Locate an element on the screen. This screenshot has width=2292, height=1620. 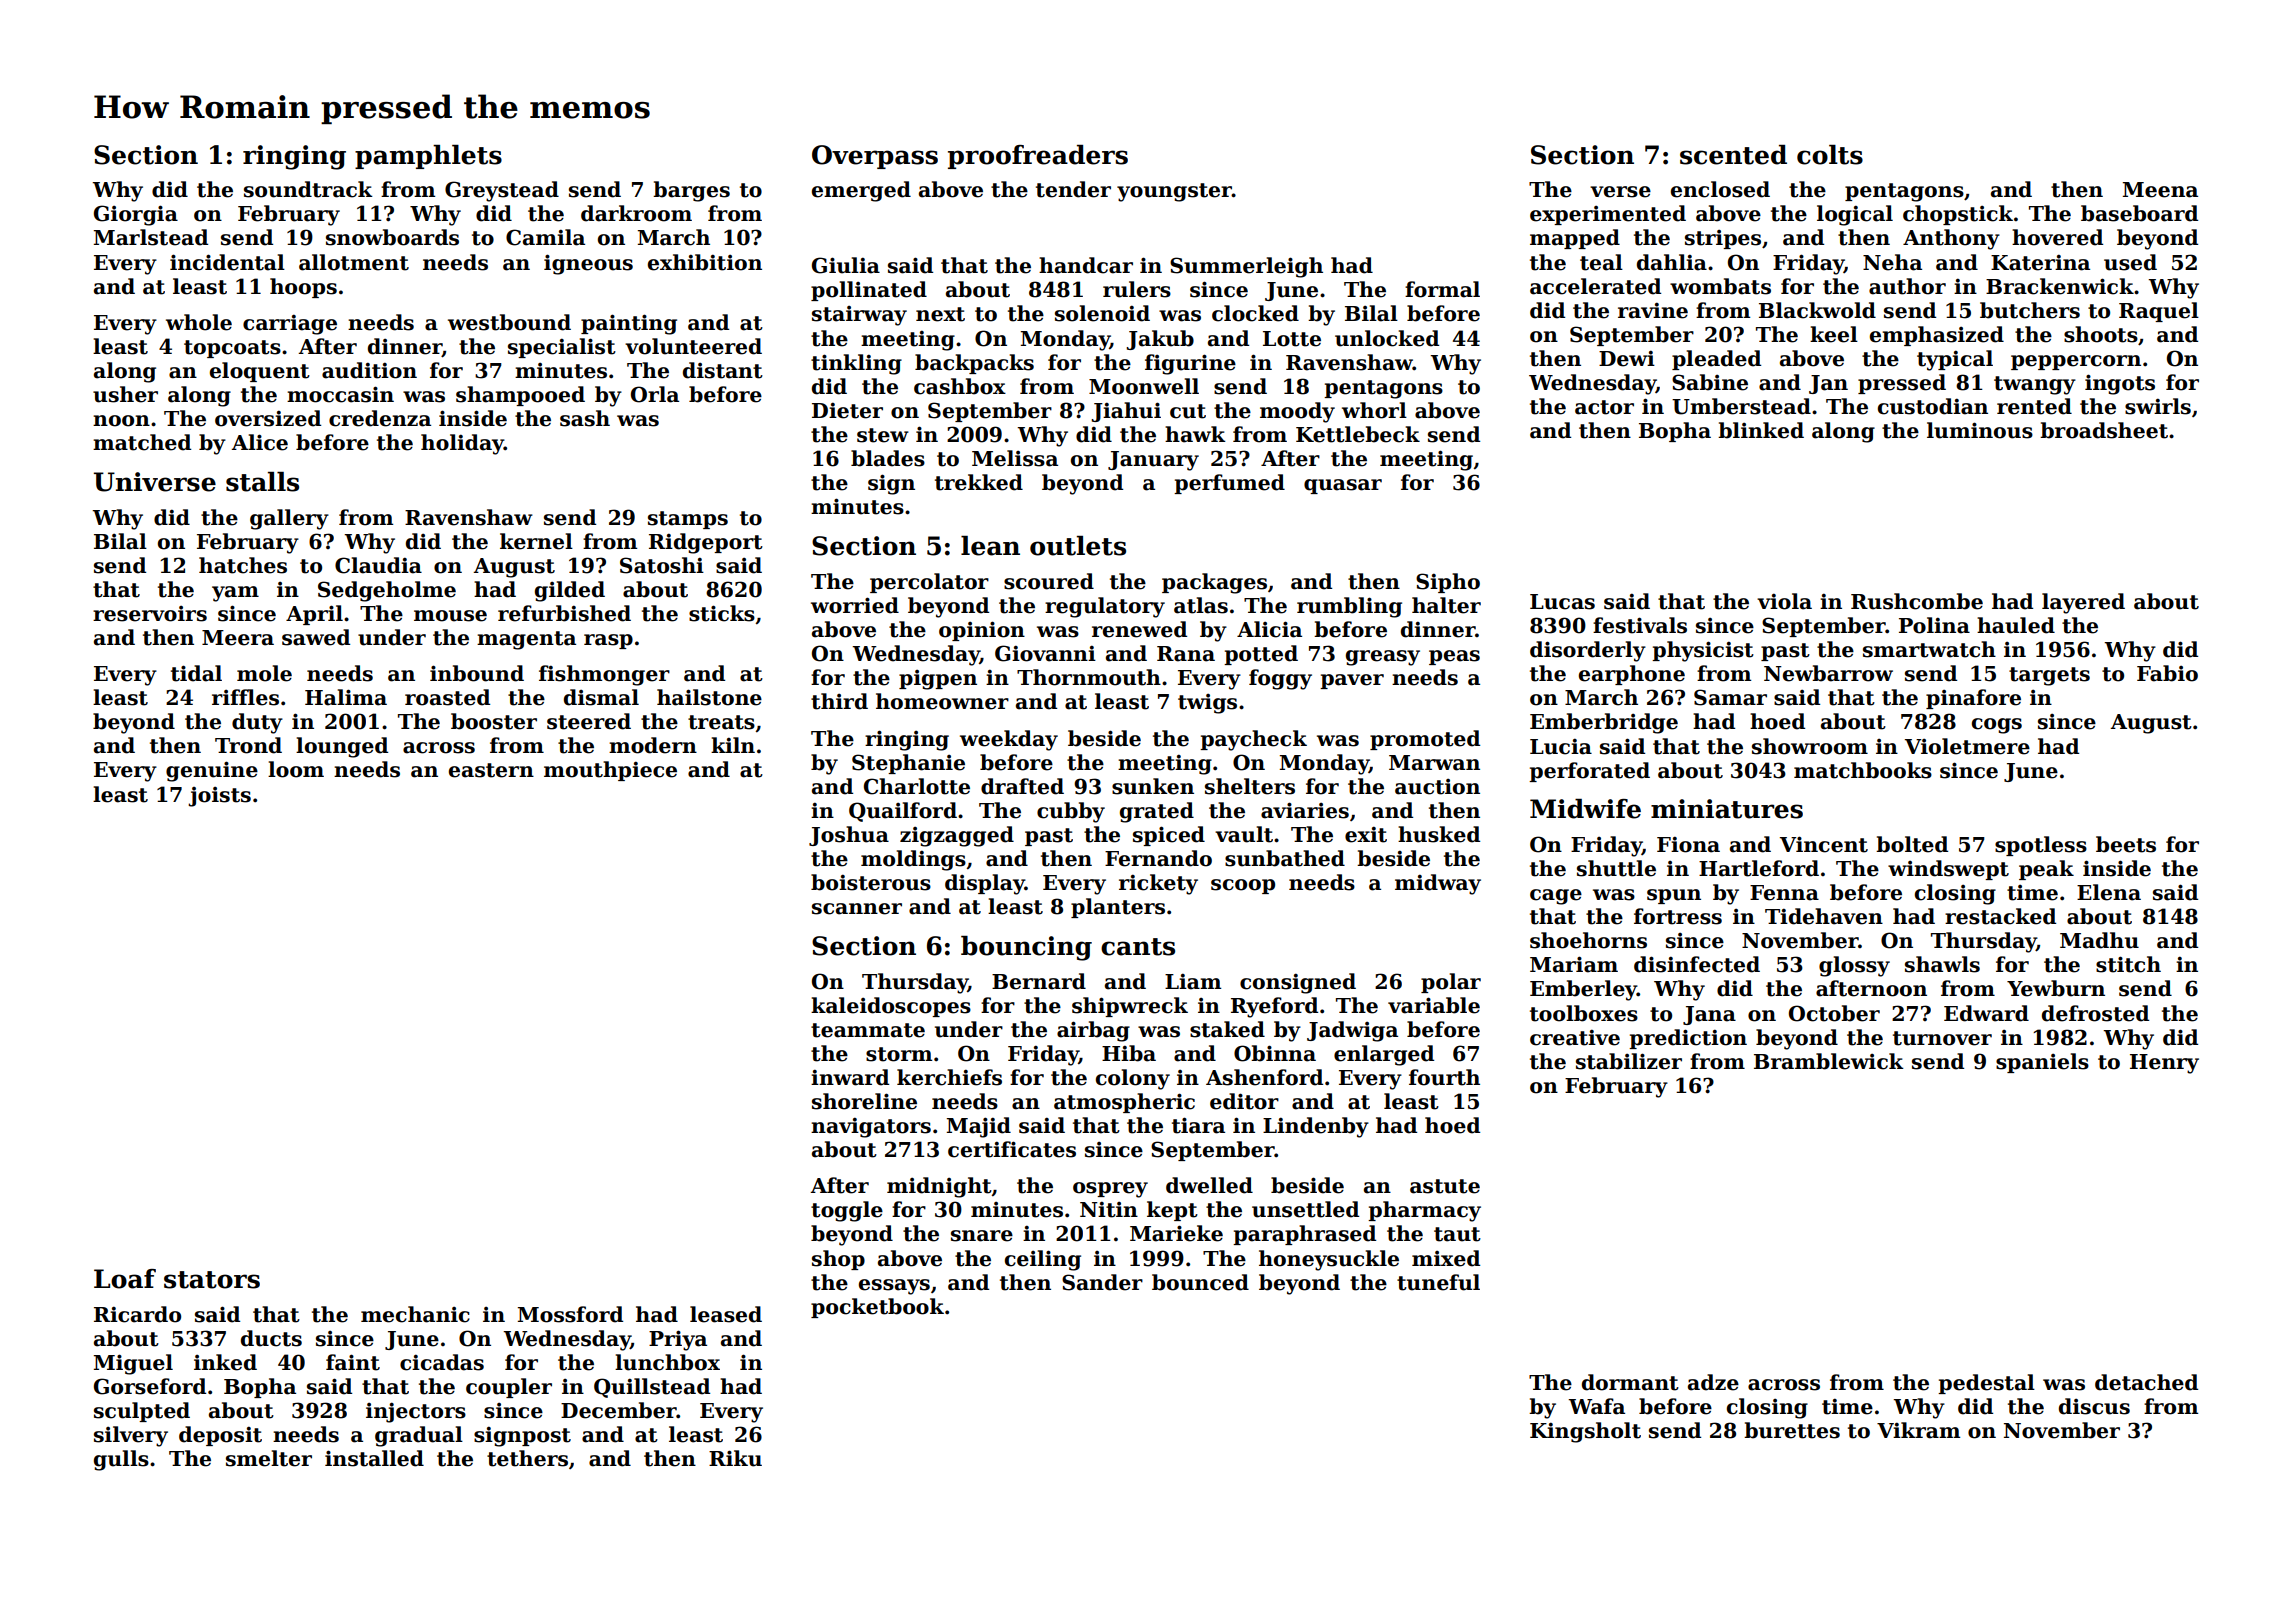
Overpass is located at coordinates (875, 157).
